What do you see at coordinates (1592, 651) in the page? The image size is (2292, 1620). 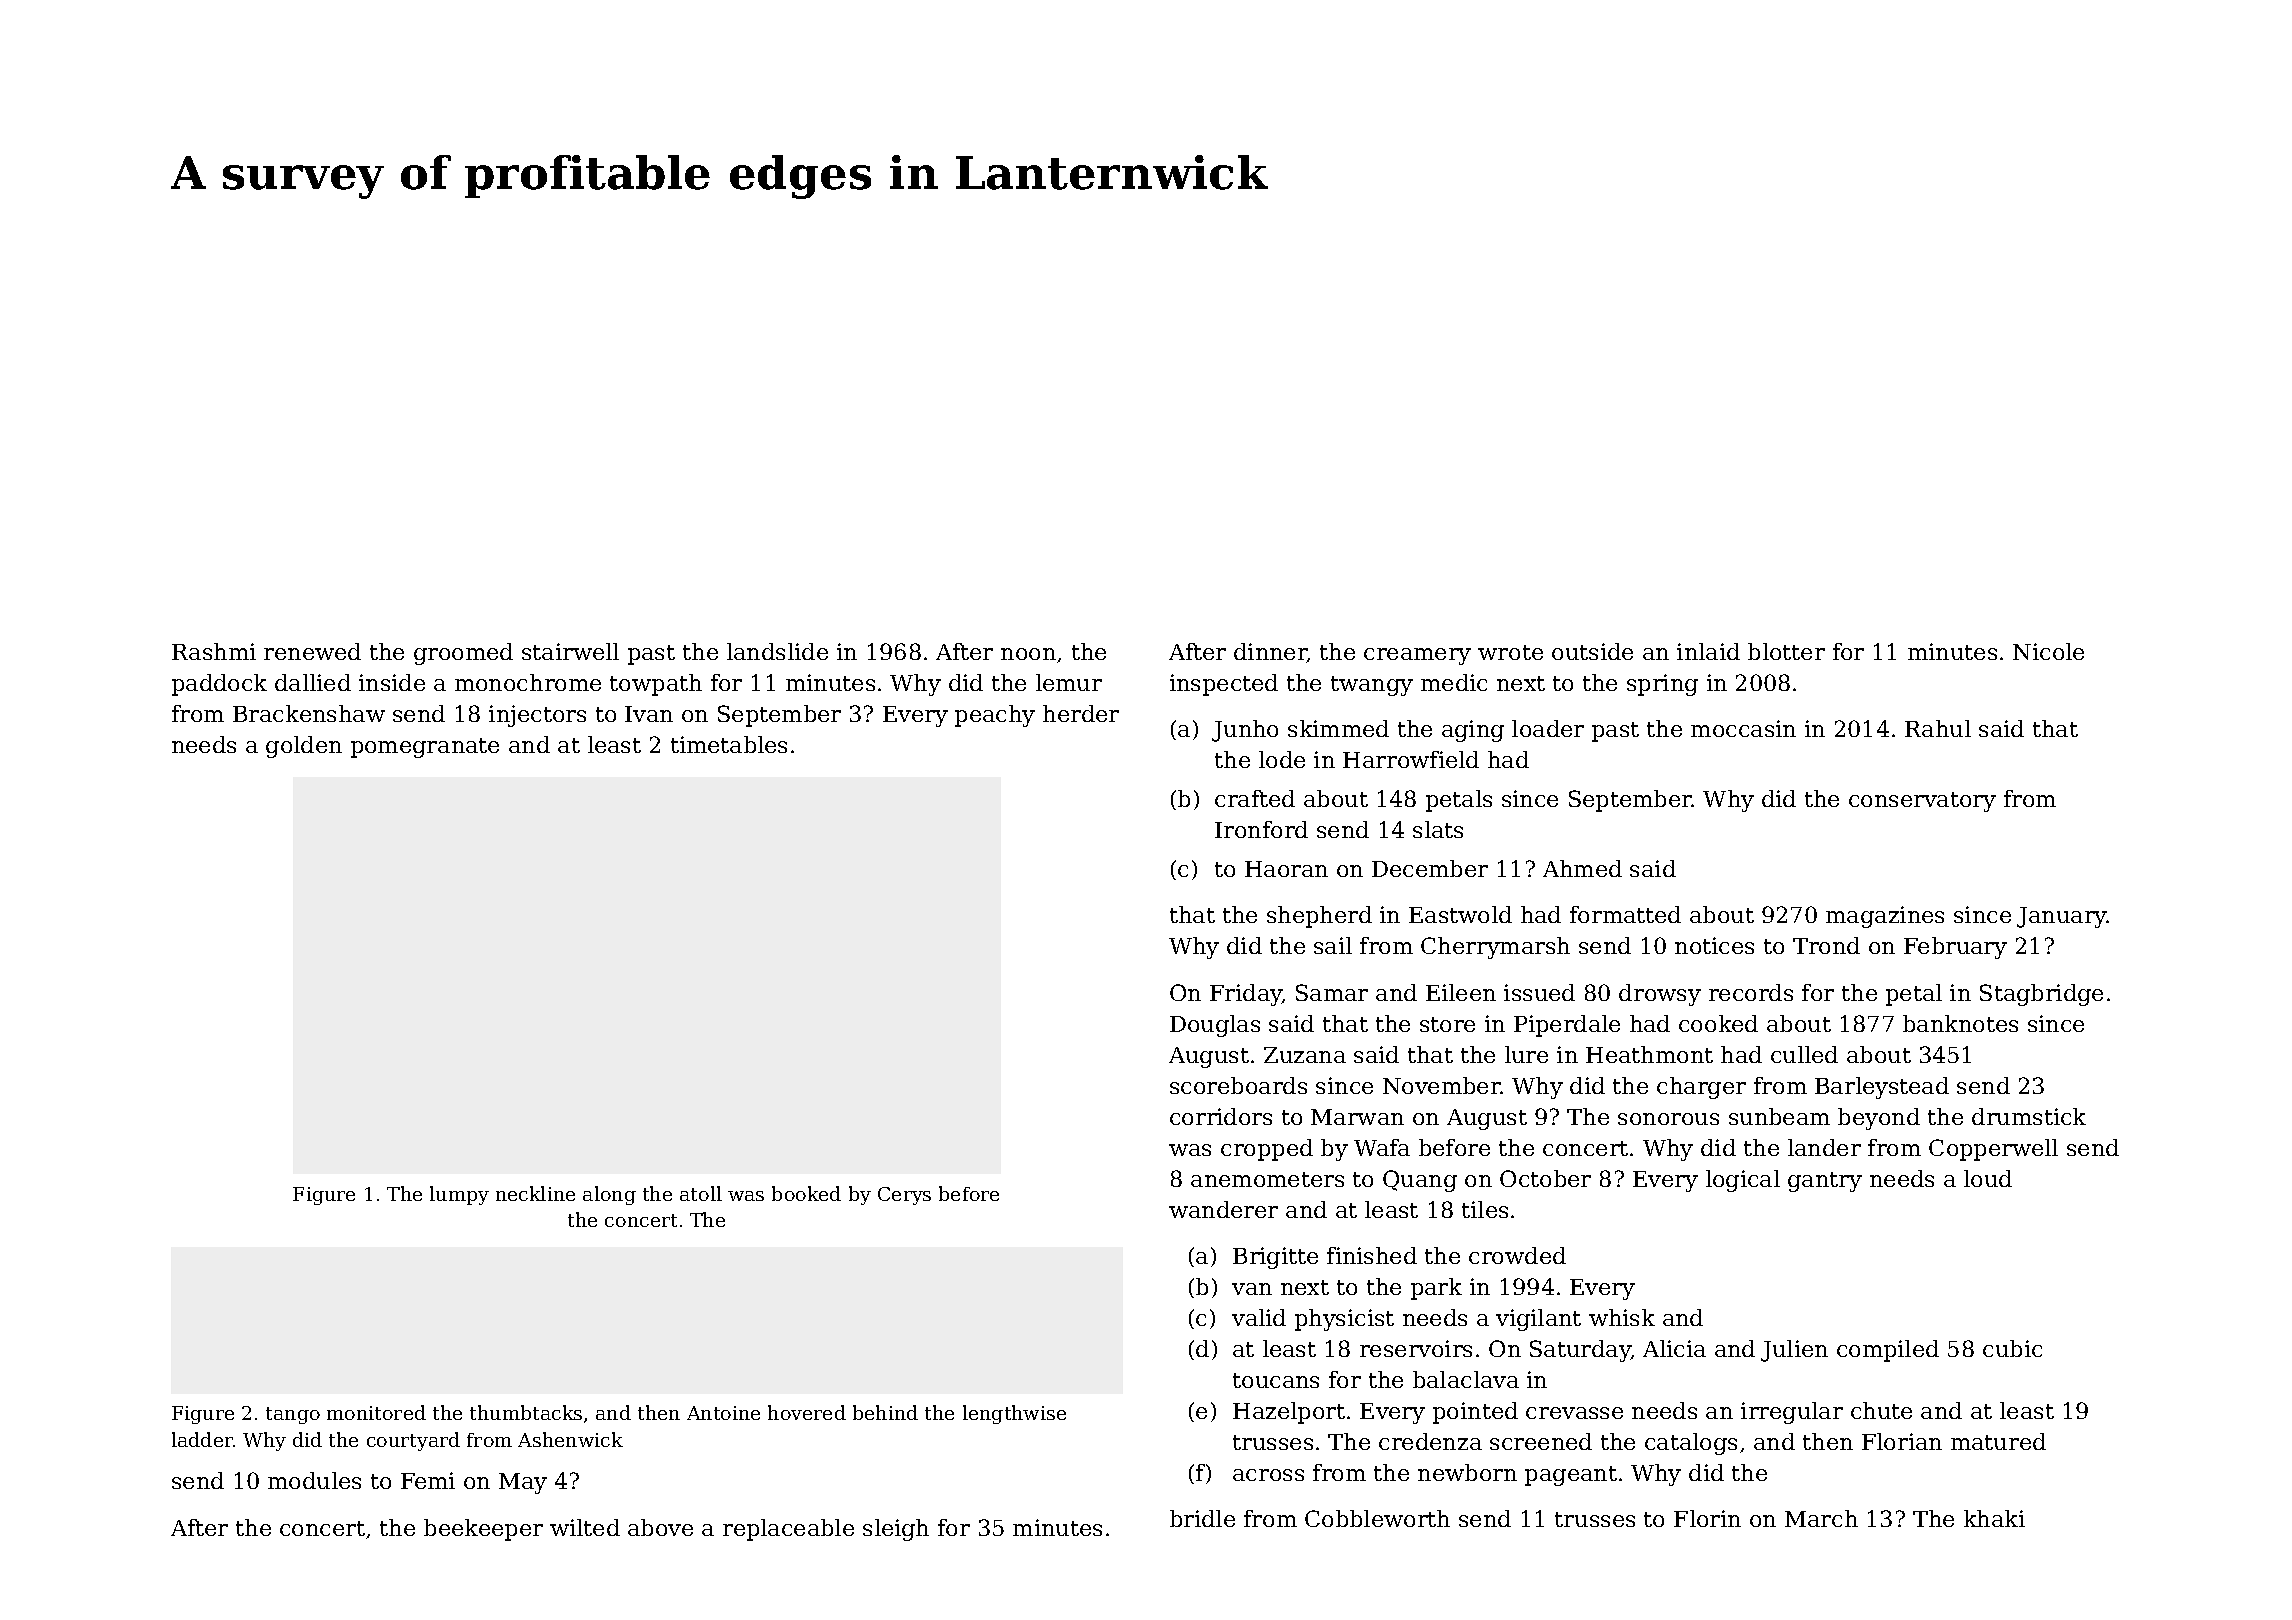 I see `outside` at bounding box center [1592, 651].
